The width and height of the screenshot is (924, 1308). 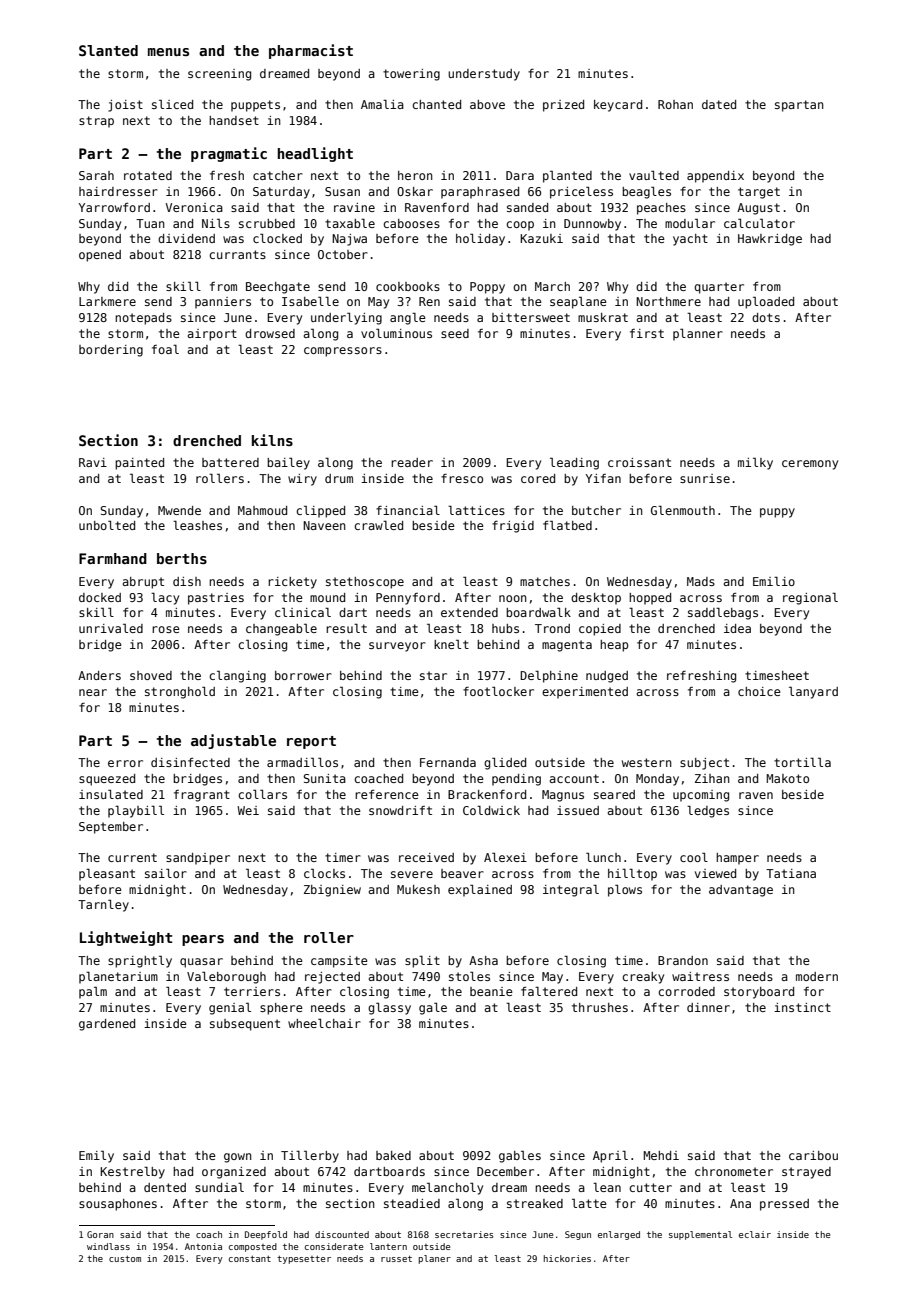 What do you see at coordinates (408, 319) in the screenshot?
I see `angle` at bounding box center [408, 319].
